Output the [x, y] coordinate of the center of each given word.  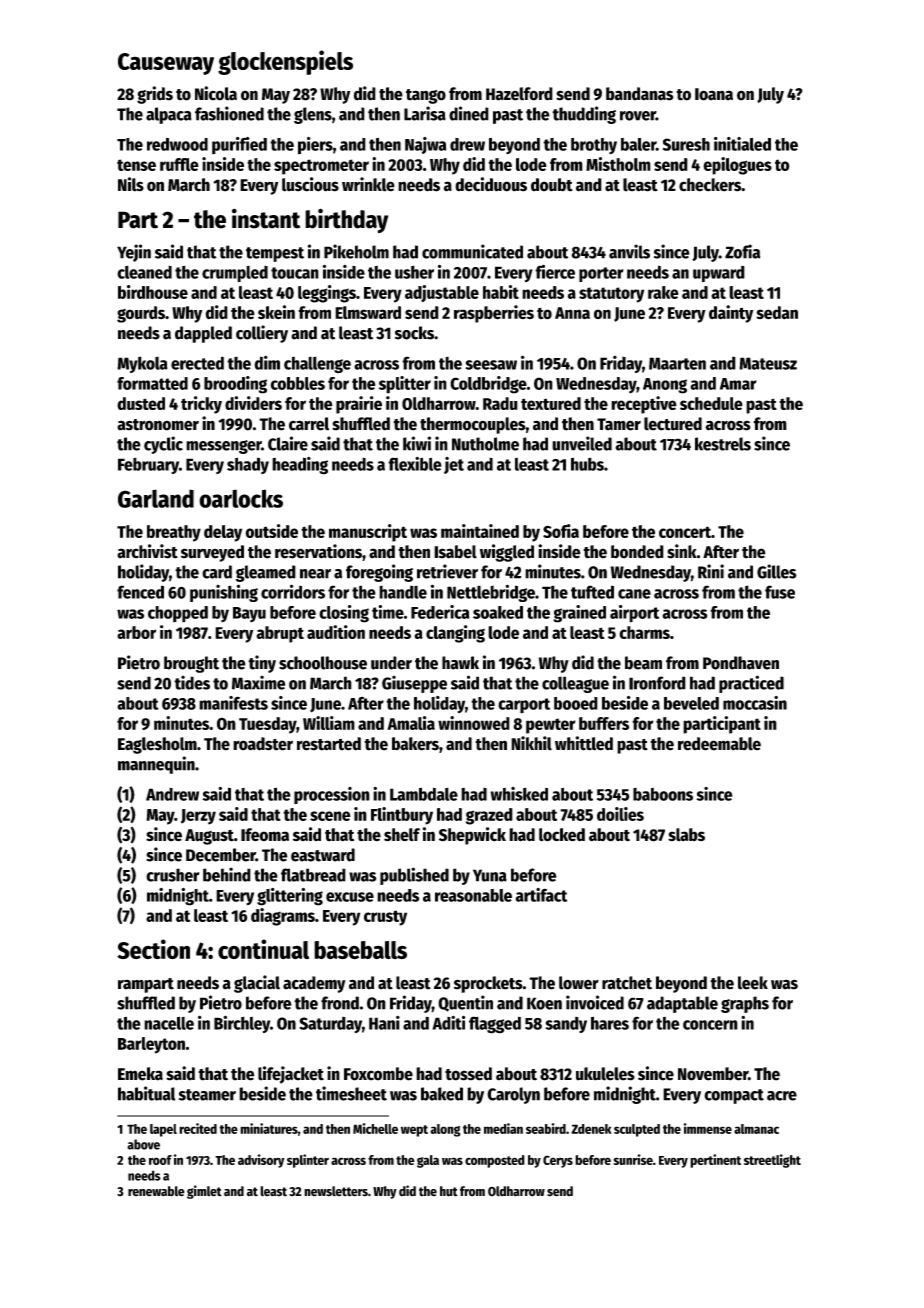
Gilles [777, 571]
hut [449, 1191]
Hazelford [519, 94]
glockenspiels [285, 62]
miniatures [269, 1128]
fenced [140, 592]
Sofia [561, 531]
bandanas [640, 94]
